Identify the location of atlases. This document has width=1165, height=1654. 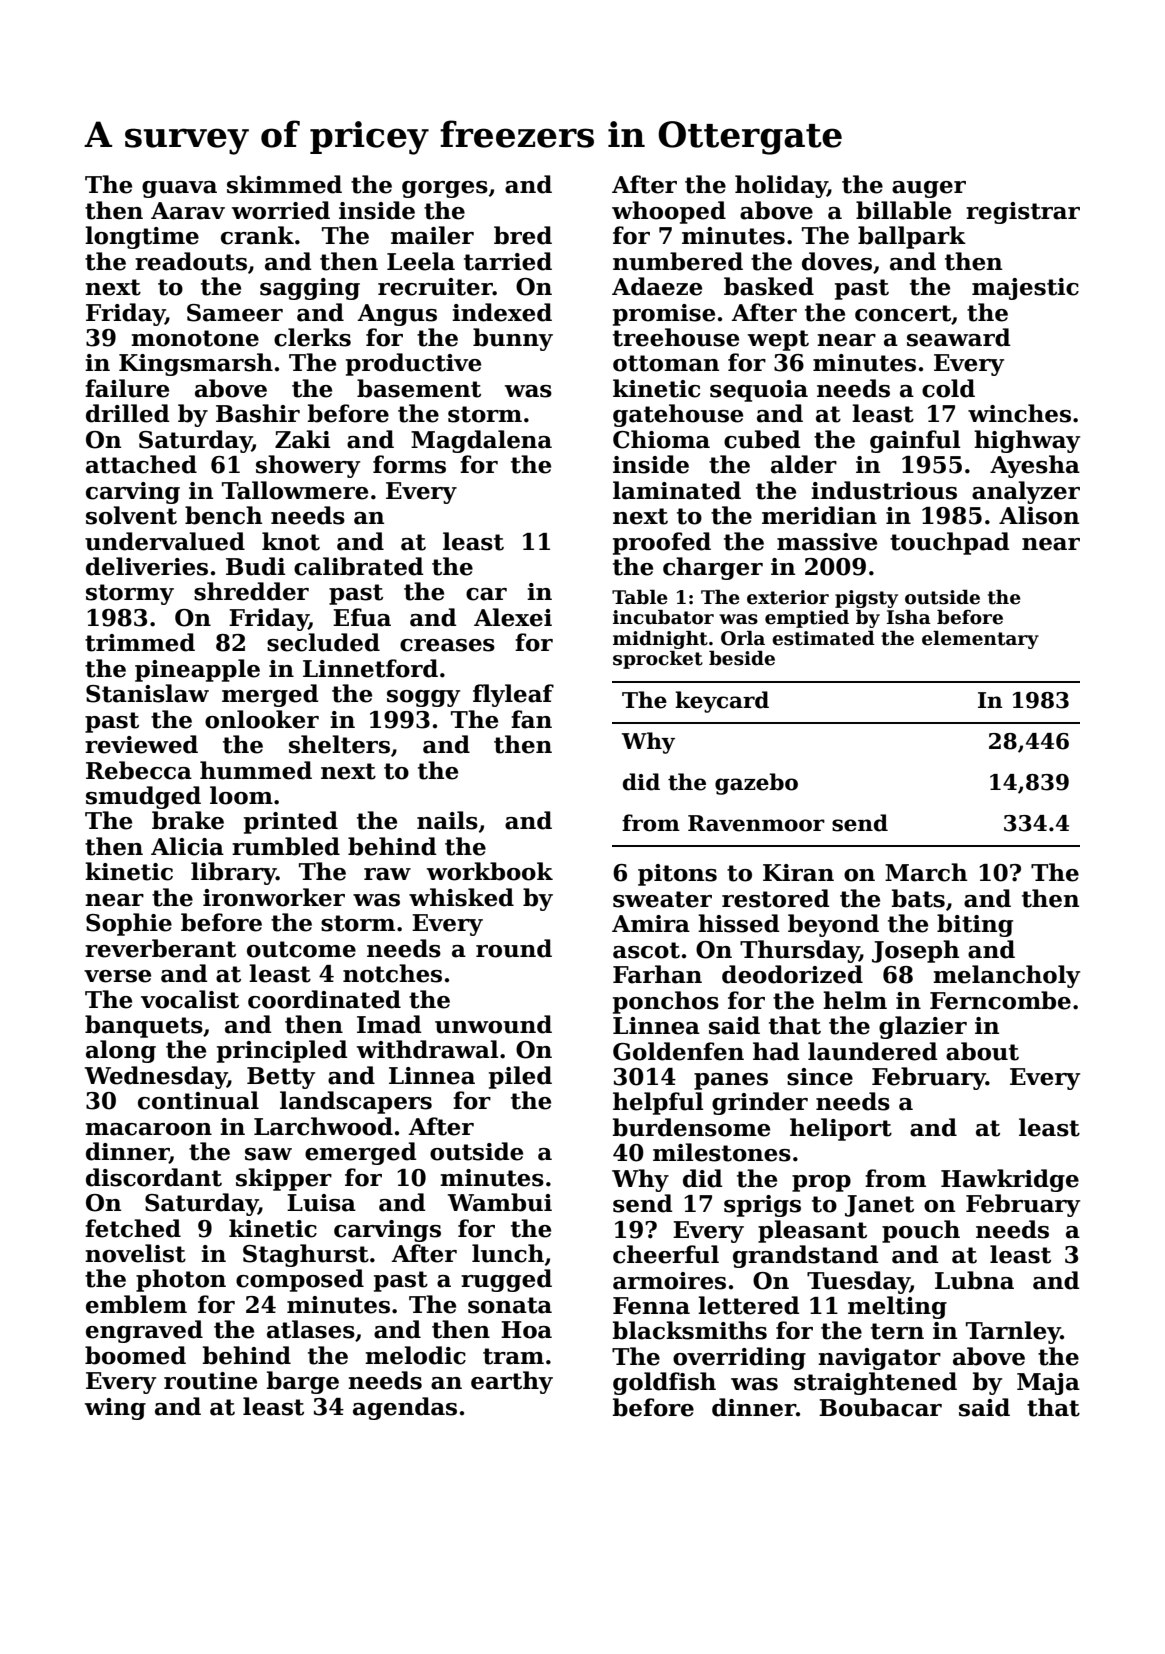
(311, 1329).
